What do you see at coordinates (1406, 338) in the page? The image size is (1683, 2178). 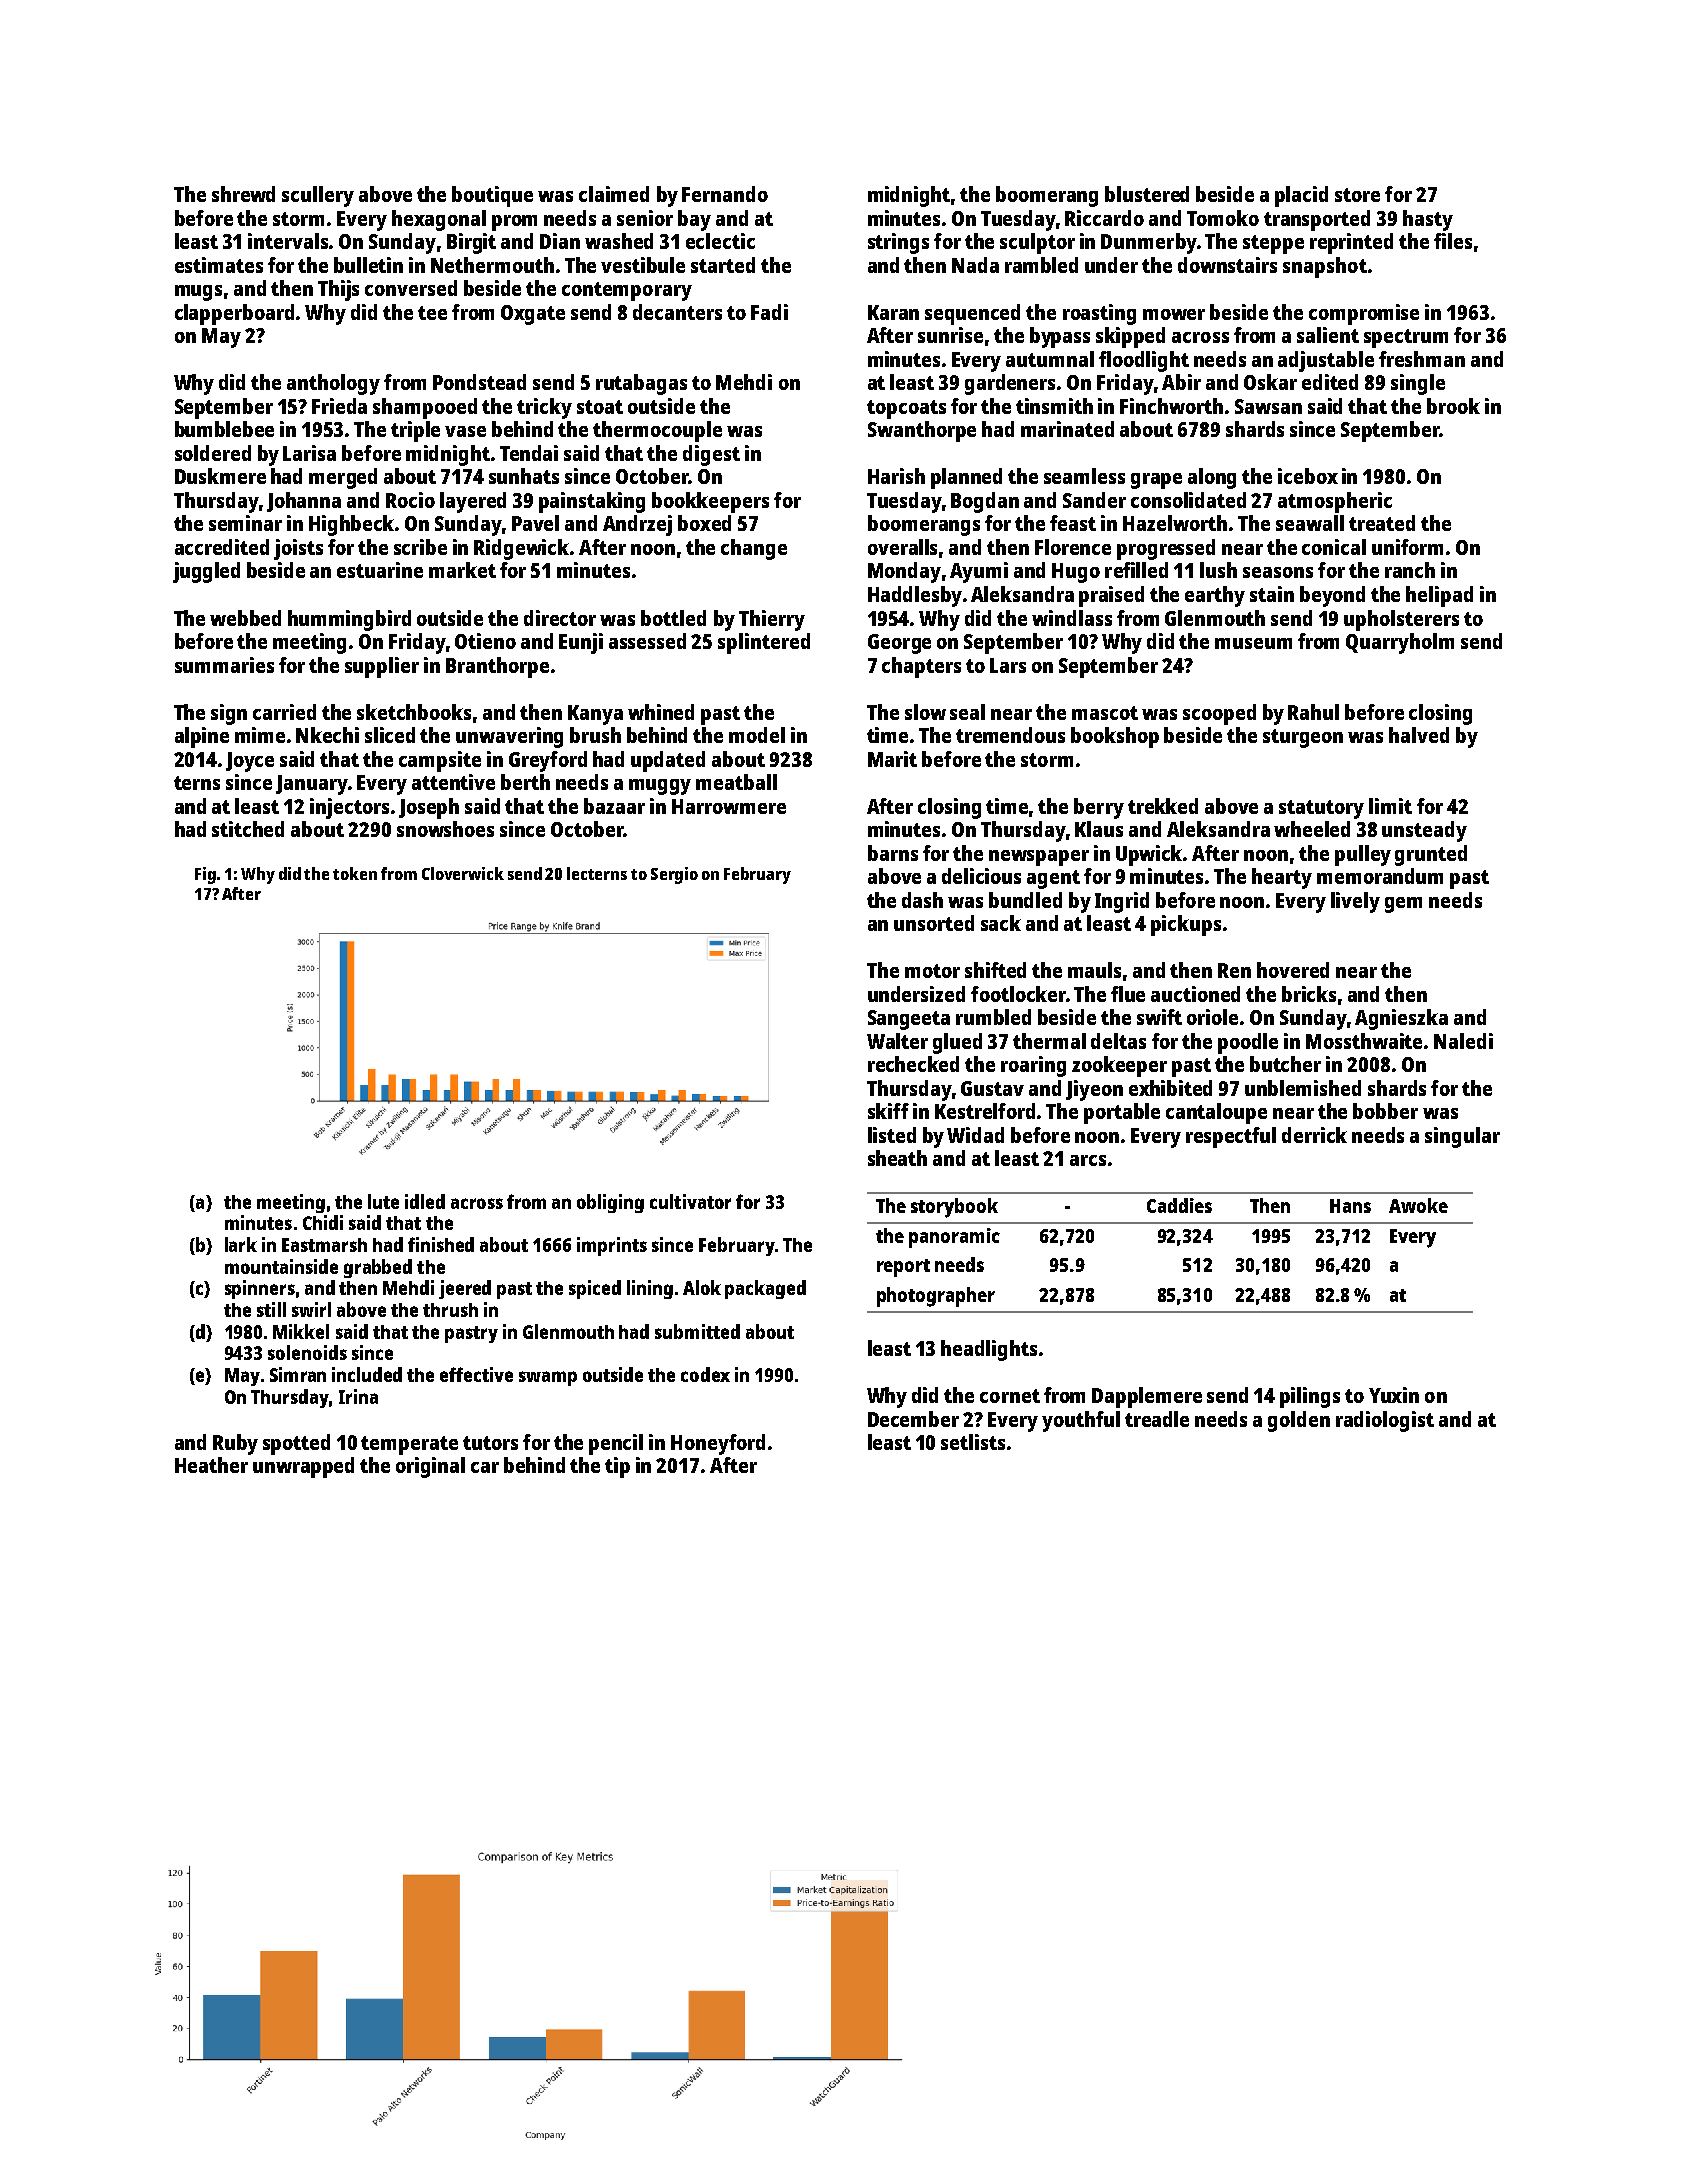 I see `spectrum` at bounding box center [1406, 338].
